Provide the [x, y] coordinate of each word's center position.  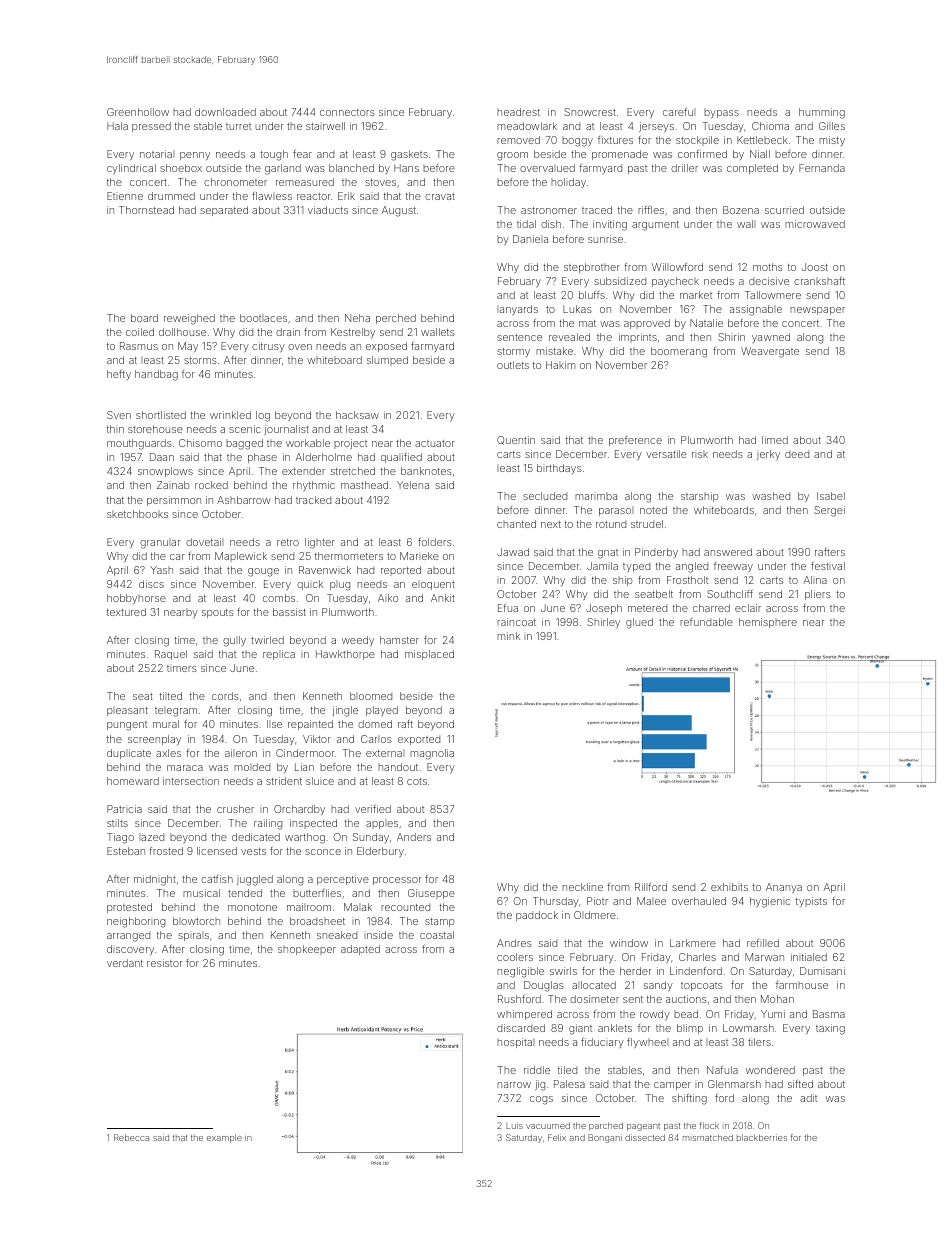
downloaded [225, 112]
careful [679, 112]
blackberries [762, 1137]
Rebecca [131, 1137]
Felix [557, 1137]
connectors [347, 112]
